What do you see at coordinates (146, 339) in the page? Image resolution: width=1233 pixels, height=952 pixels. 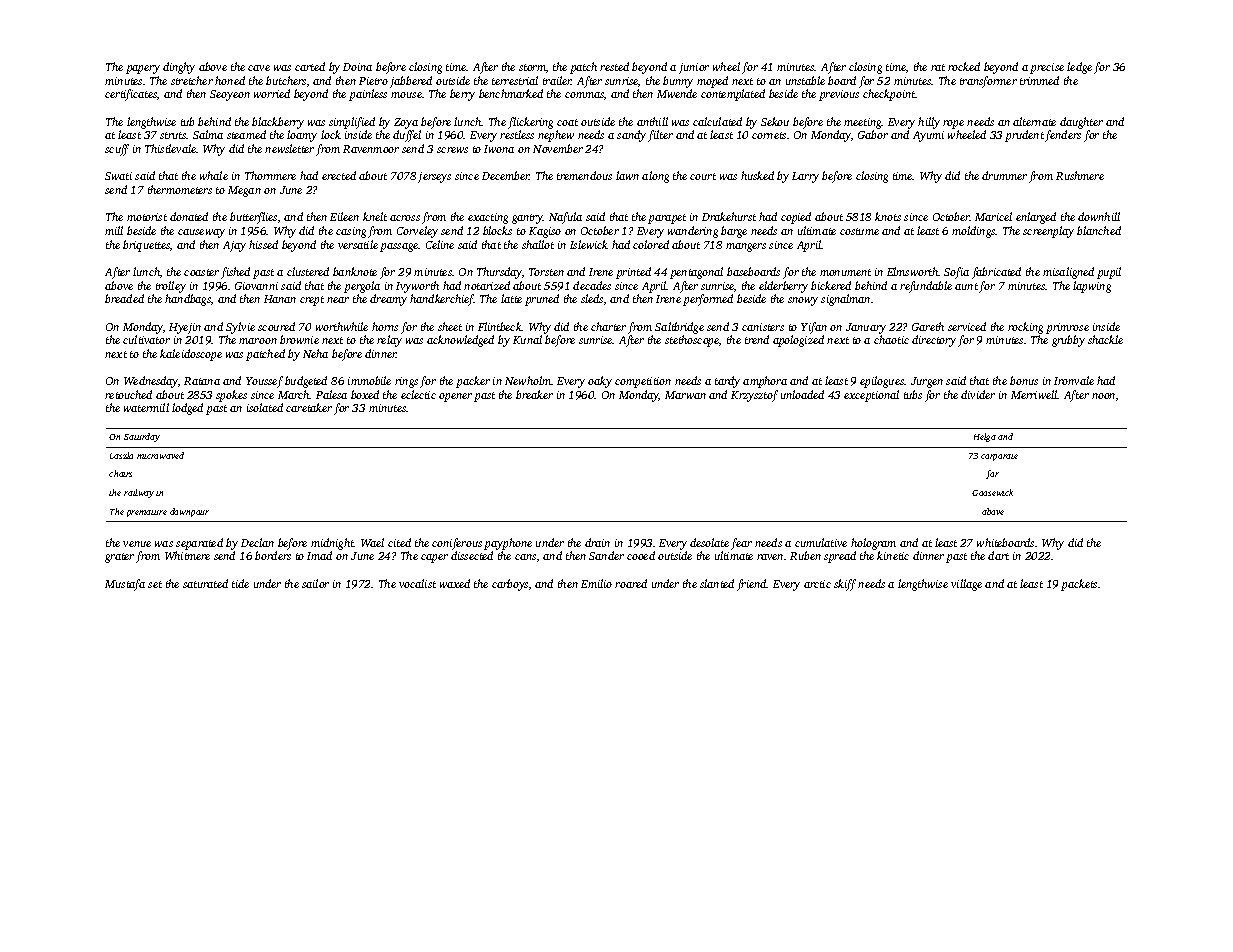 I see `cultivator` at bounding box center [146, 339].
